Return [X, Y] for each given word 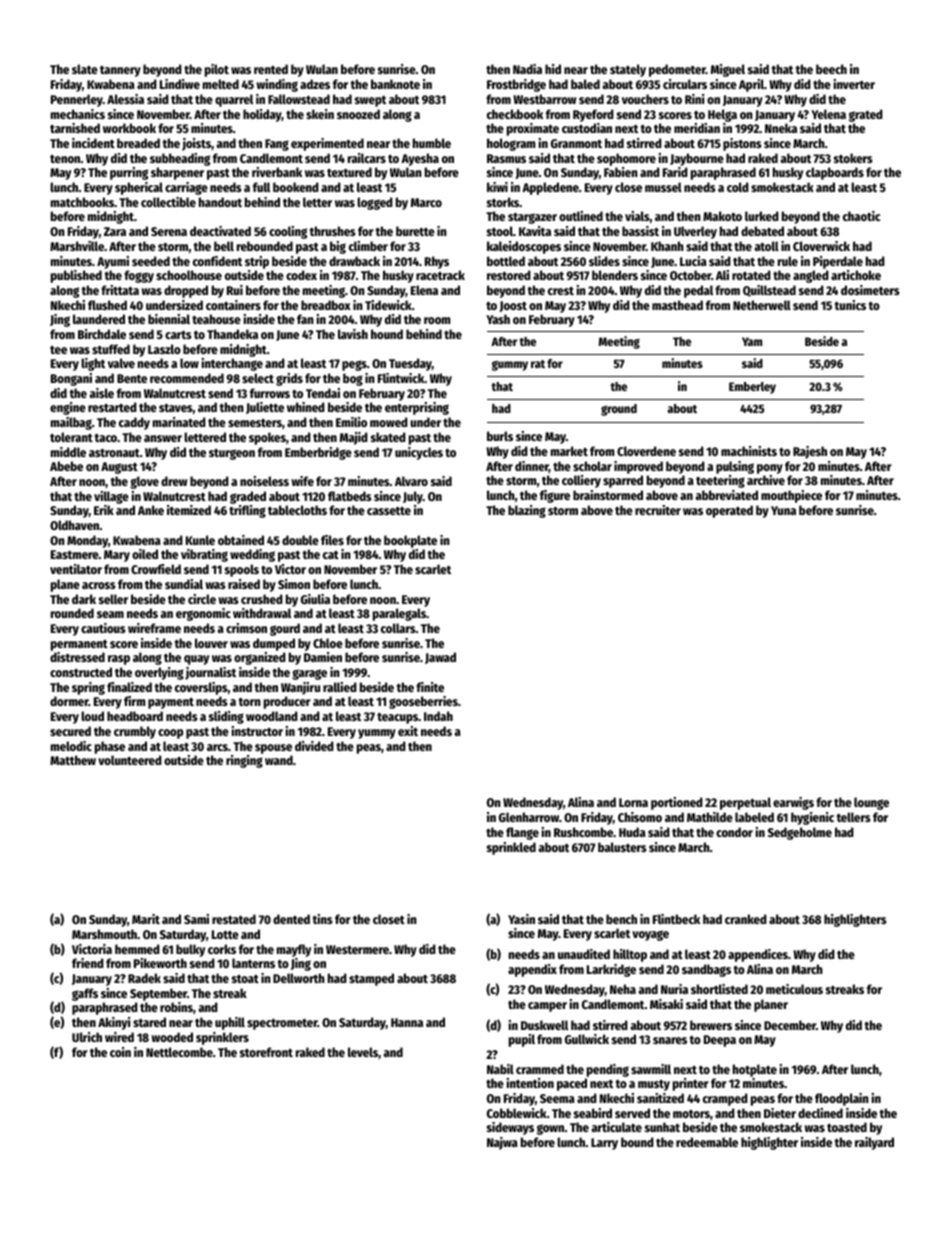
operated [729, 511]
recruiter [658, 510]
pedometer [677, 70]
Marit [146, 919]
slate [85, 69]
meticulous [794, 989]
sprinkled [511, 848]
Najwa [502, 1143]
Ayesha [420, 159]
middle [68, 452]
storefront [266, 1052]
